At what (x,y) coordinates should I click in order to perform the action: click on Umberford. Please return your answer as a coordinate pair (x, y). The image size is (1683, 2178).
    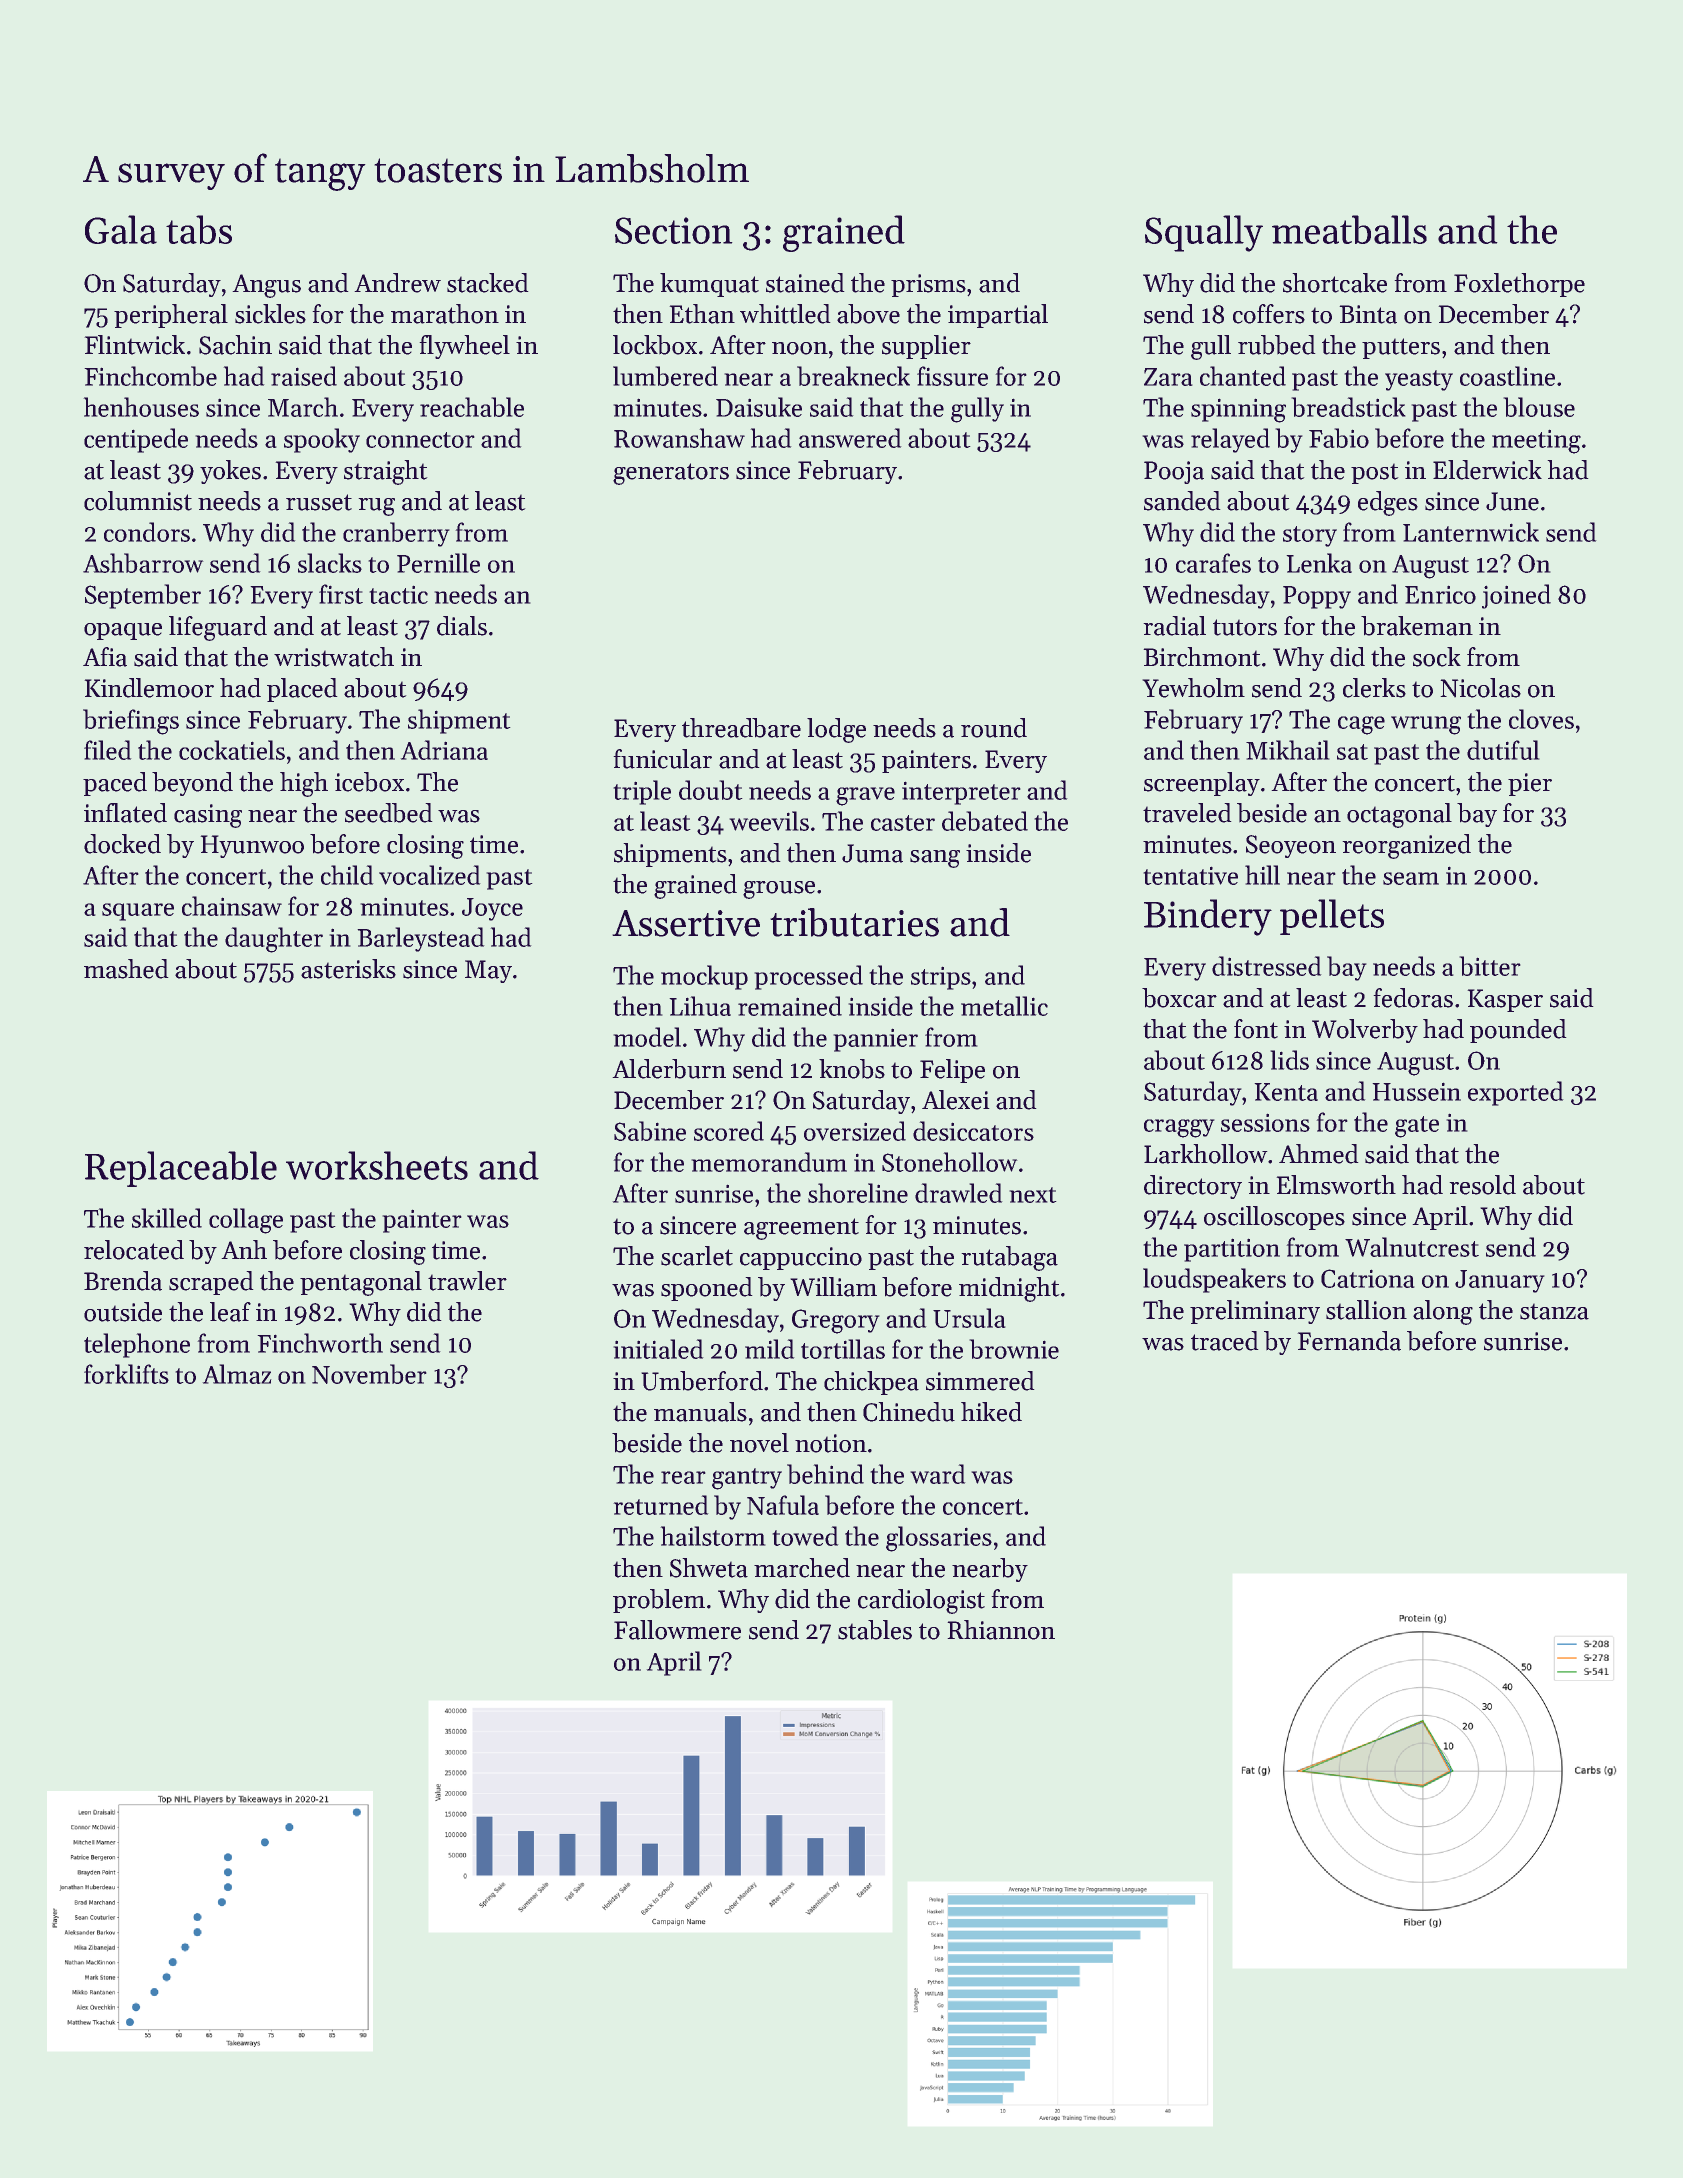
    Looking at the image, I should click on (702, 1381).
